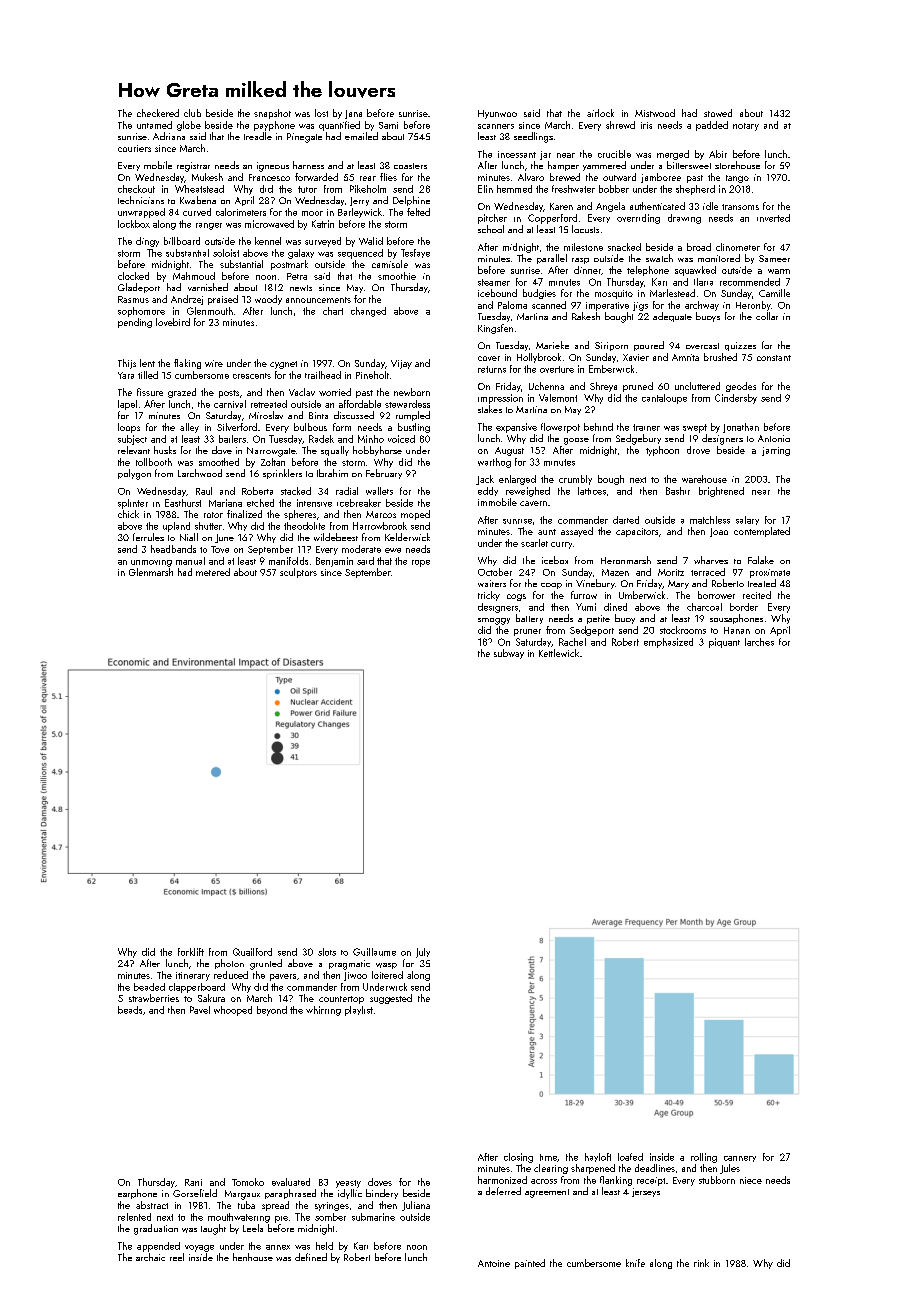  I want to click on Juliana, so click(416, 1206).
